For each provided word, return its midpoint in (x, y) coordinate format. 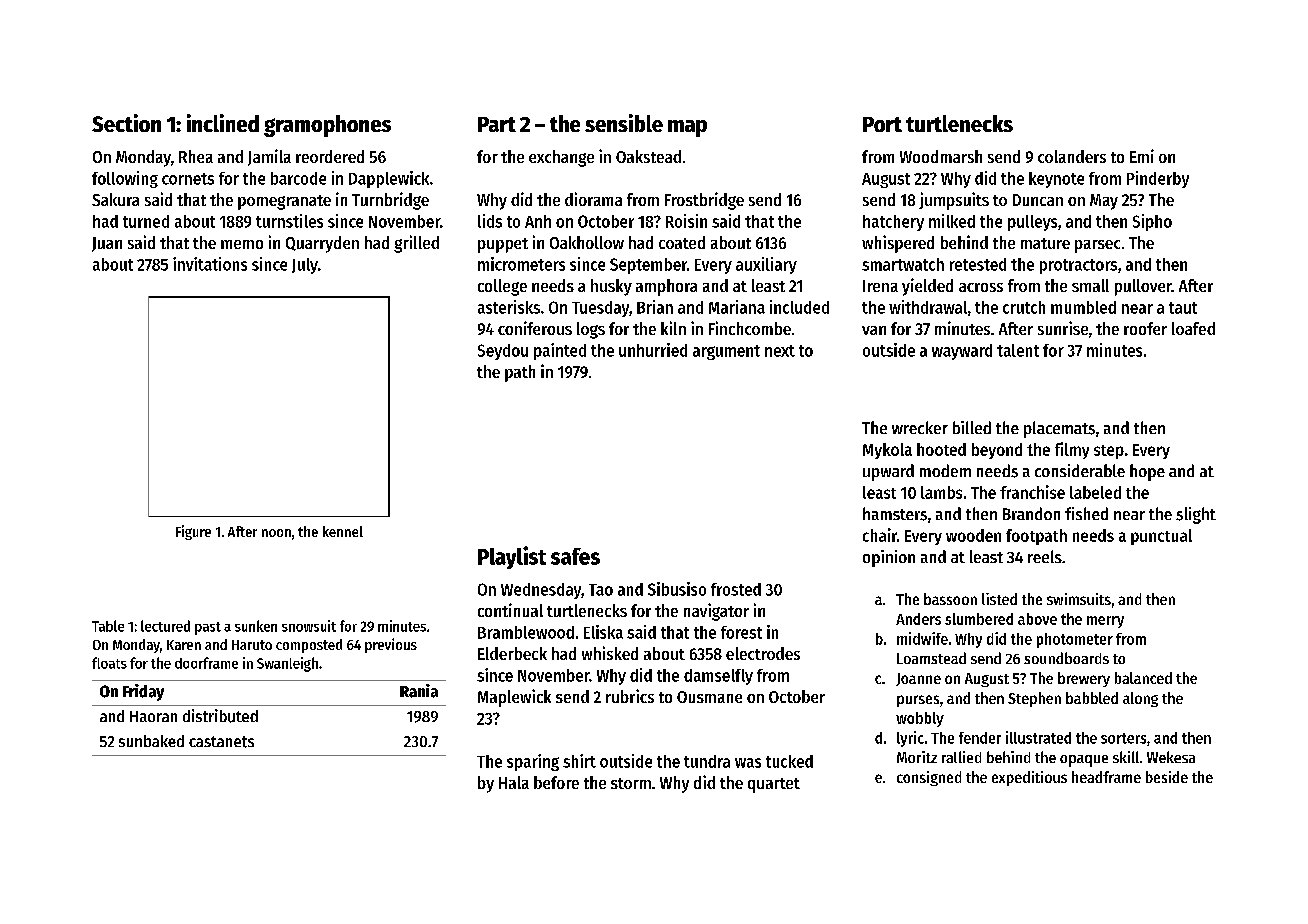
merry (1105, 622)
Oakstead (648, 156)
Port (882, 124)
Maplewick (514, 698)
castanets (221, 742)
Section (126, 123)
